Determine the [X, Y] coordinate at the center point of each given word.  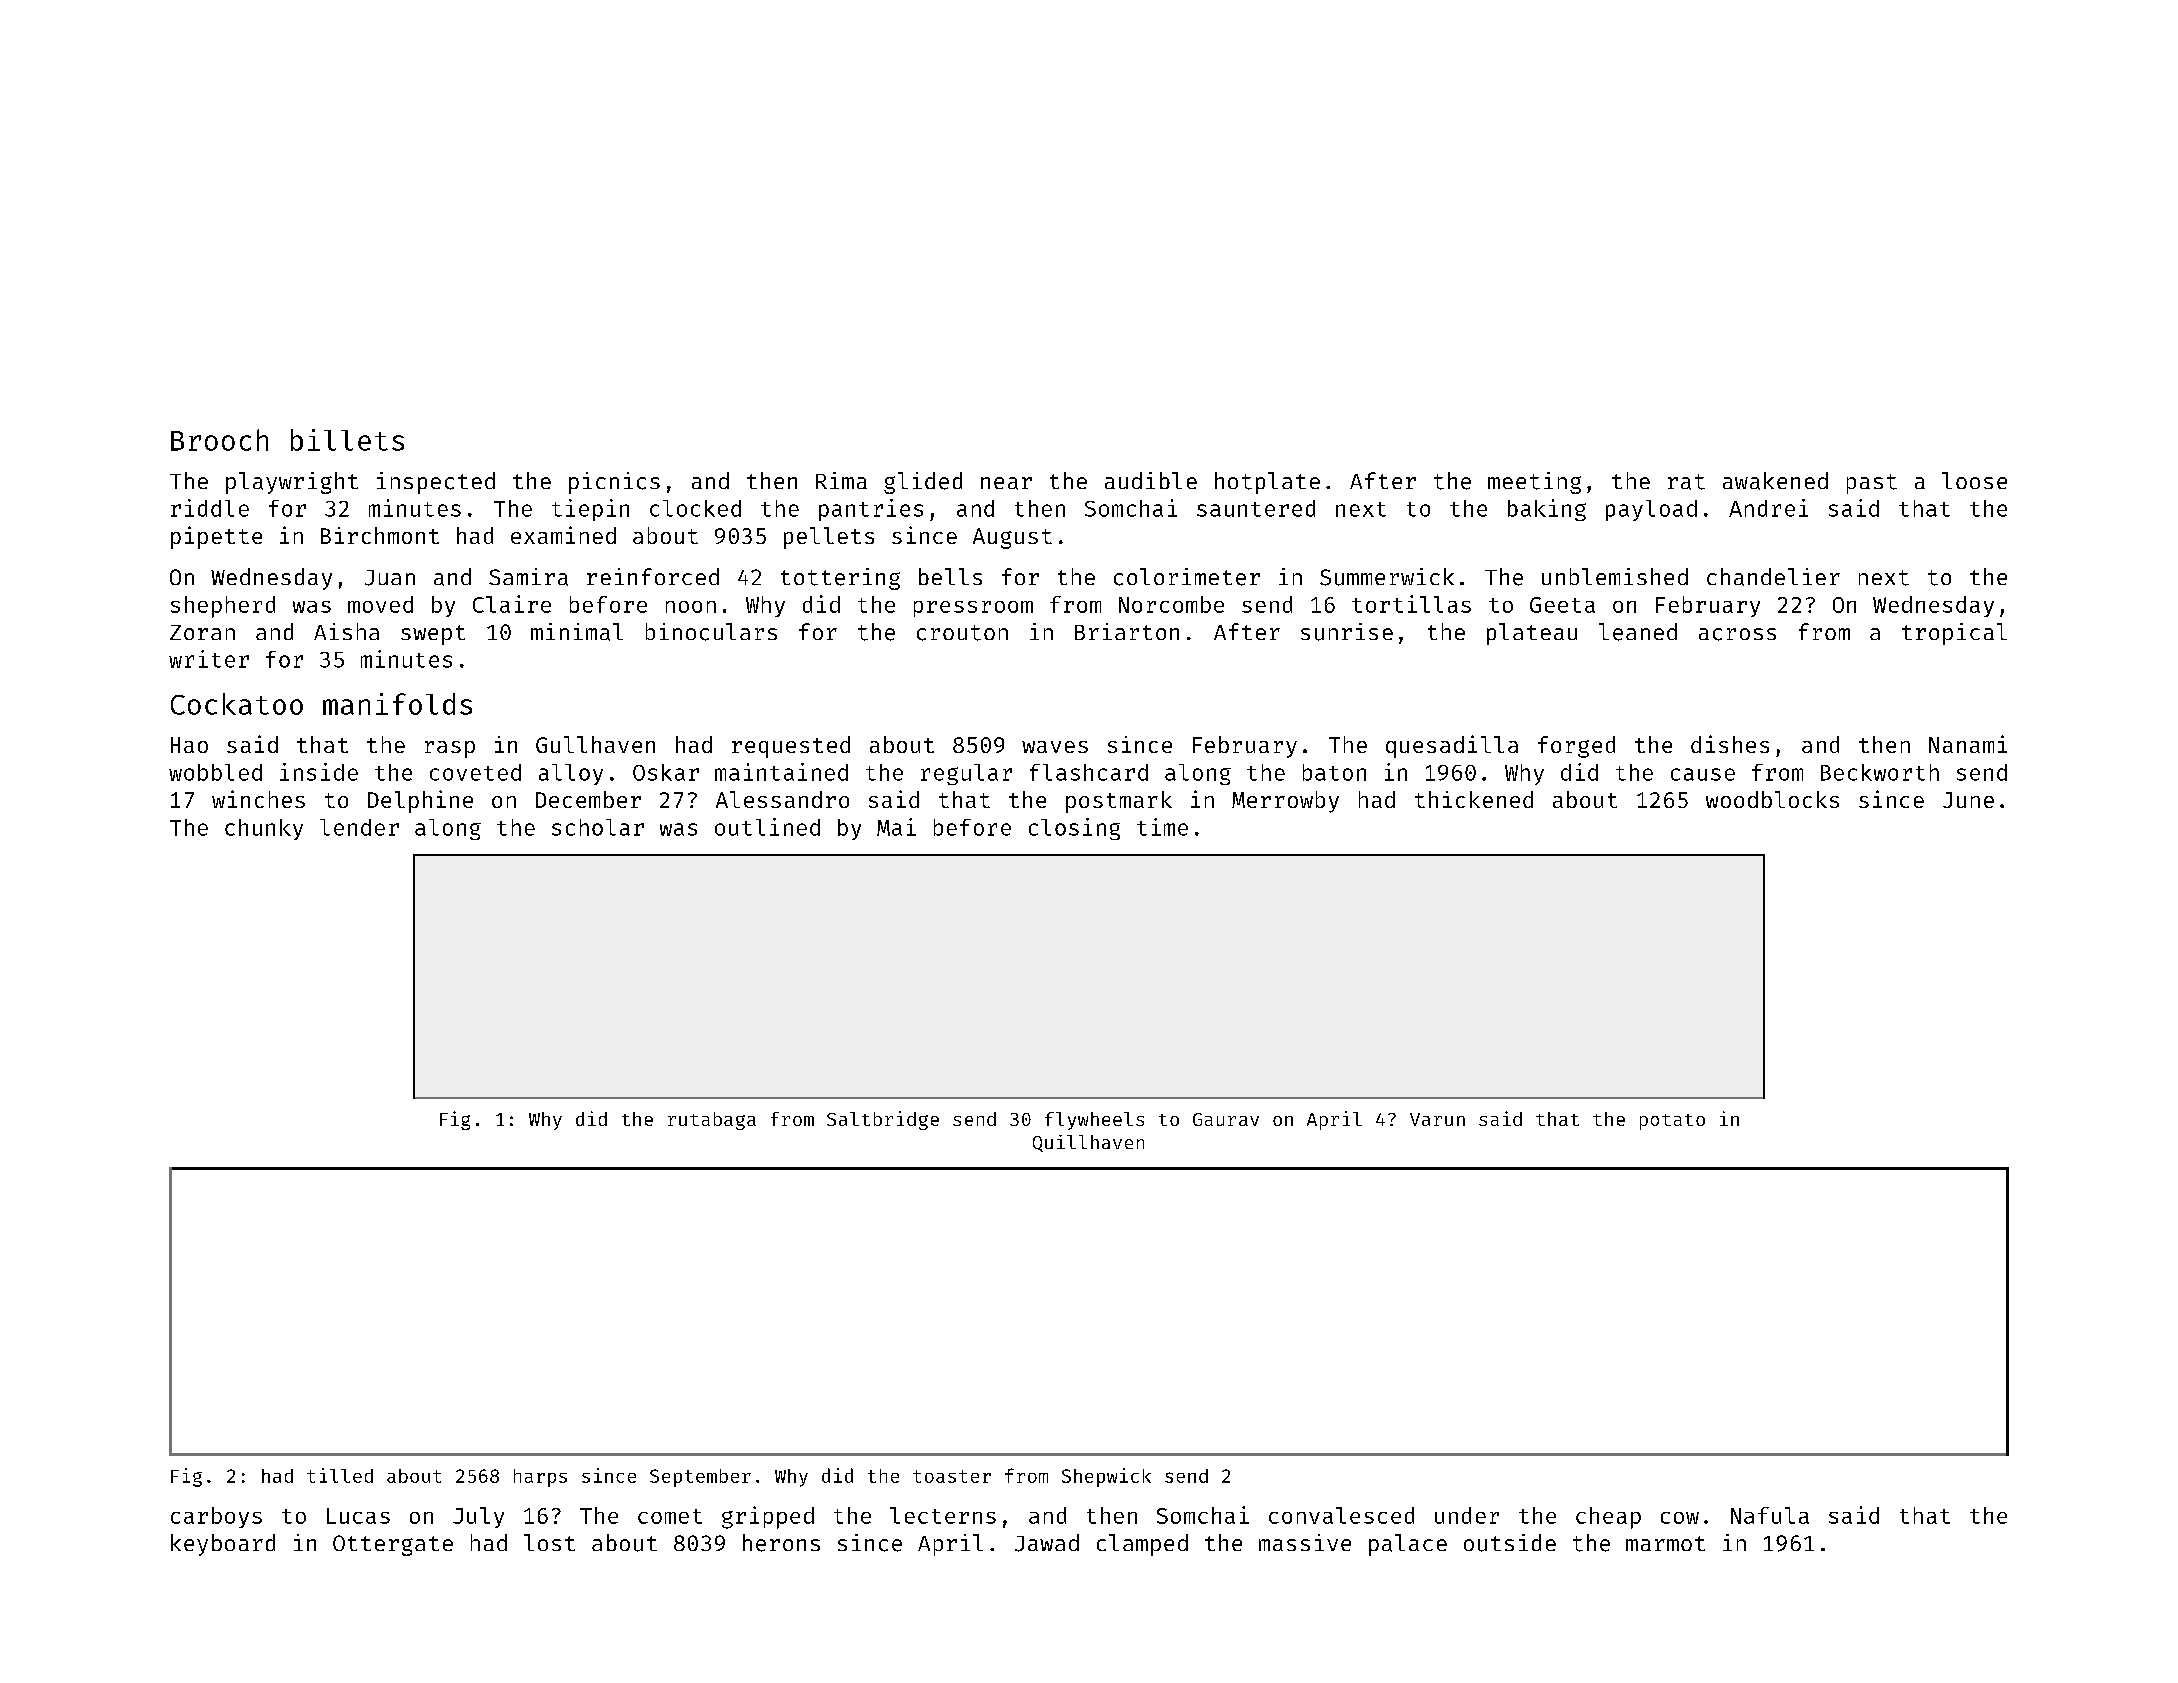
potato [1672, 1122]
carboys [216, 1517]
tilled [340, 1475]
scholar [598, 827]
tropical [1954, 634]
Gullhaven [595, 744]
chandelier [1773, 577]
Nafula [1770, 1515]
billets [347, 440]
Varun [1437, 1119]
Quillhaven [1088, 1143]
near [1006, 483]
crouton [962, 633]
